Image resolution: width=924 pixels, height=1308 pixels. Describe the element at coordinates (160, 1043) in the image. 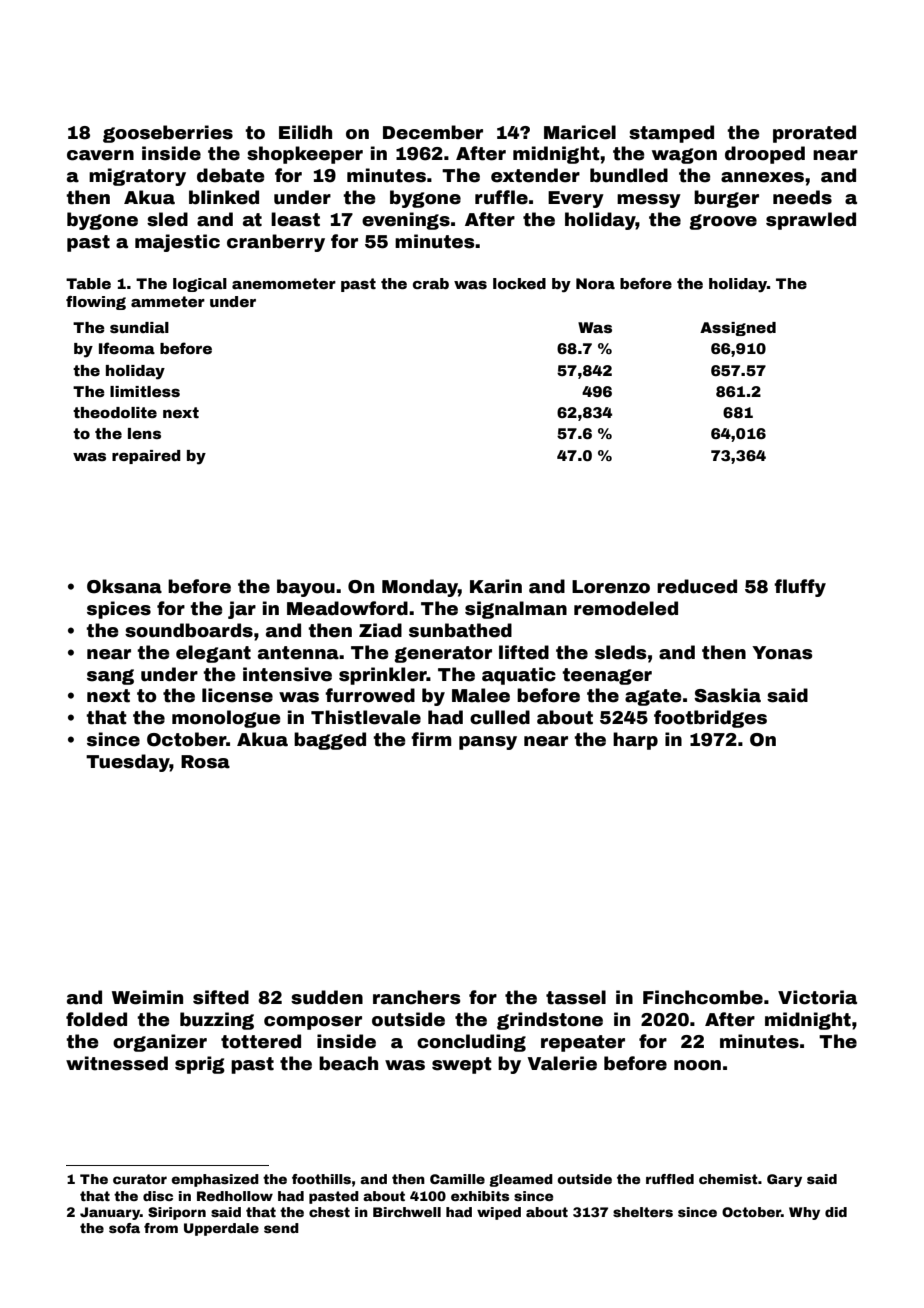

I see `organizer` at that location.
